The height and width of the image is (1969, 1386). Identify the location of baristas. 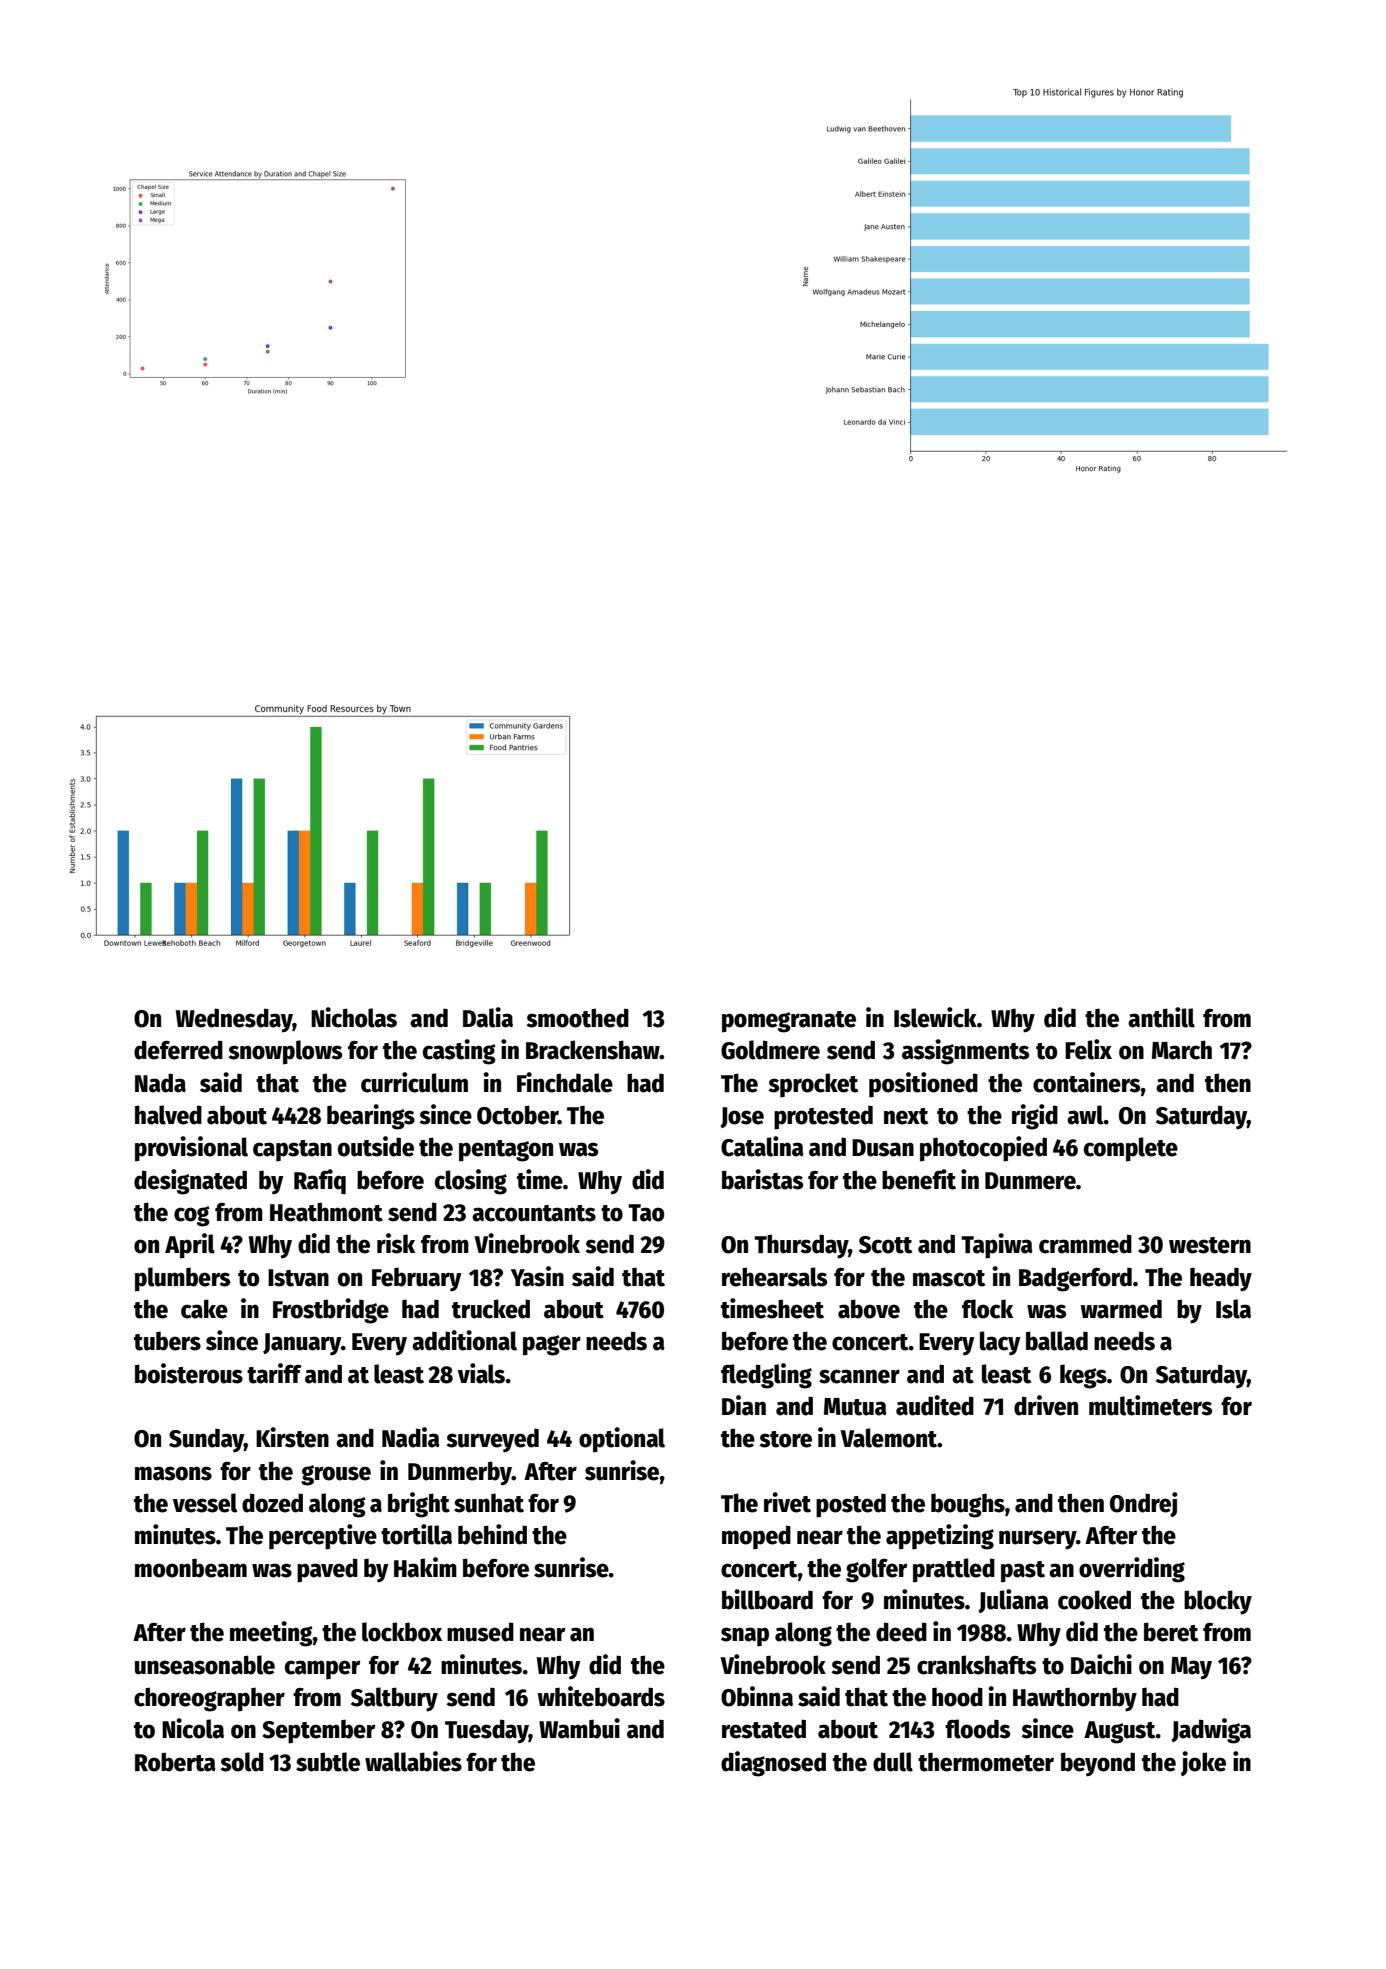
(762, 1179).
